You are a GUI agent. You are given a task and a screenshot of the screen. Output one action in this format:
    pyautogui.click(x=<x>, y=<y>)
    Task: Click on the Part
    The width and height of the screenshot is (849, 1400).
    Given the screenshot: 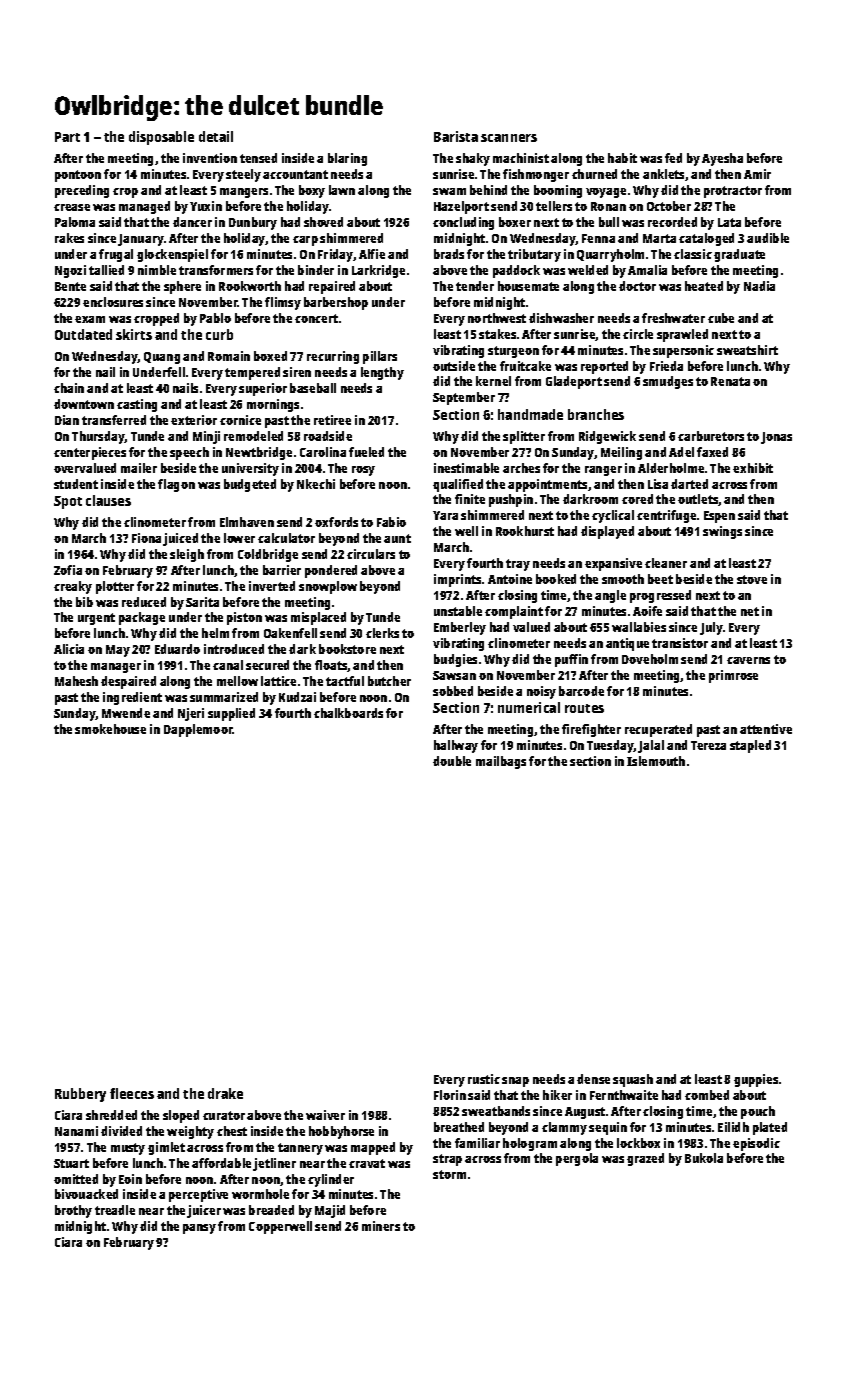 What is the action you would take?
    pyautogui.click(x=67, y=137)
